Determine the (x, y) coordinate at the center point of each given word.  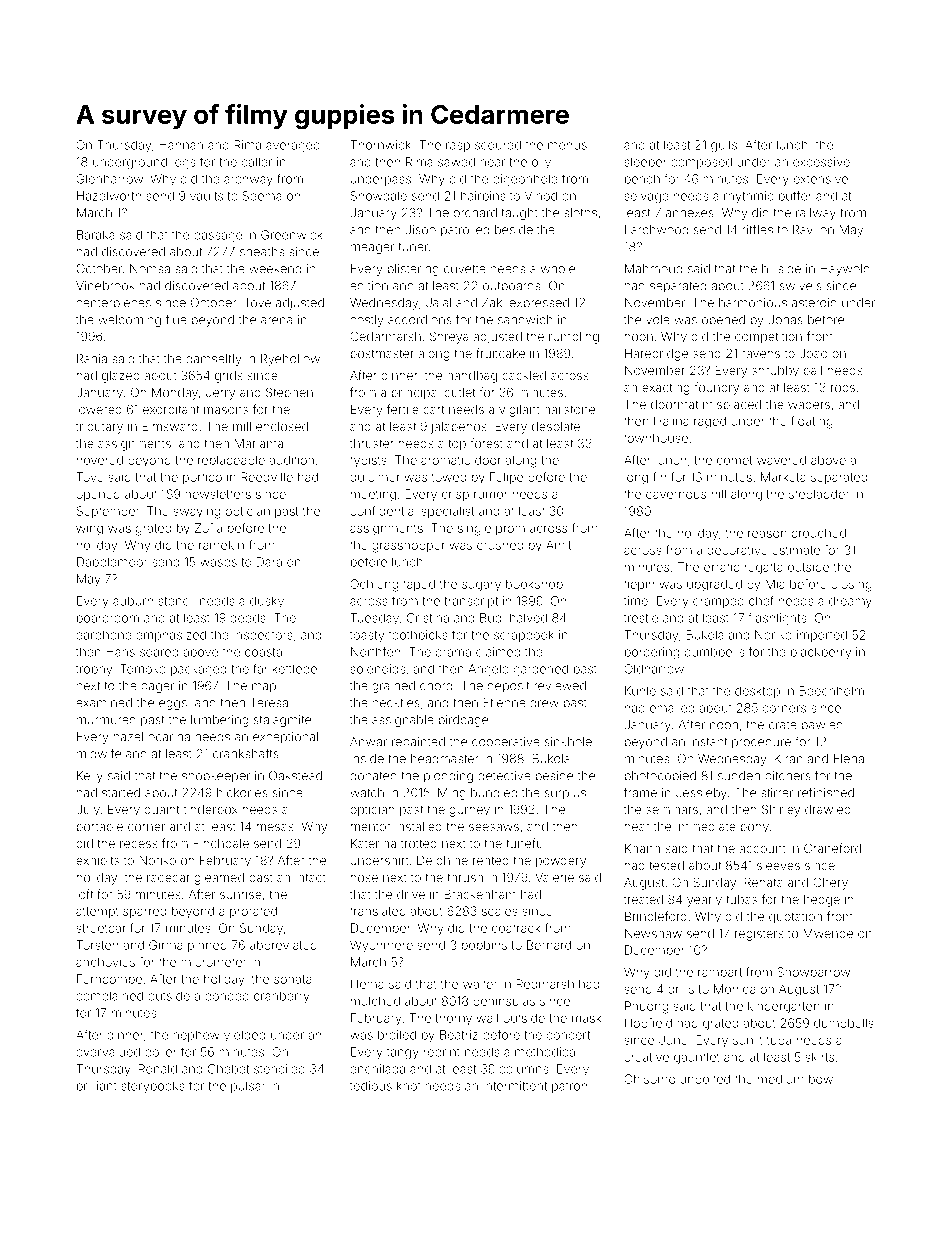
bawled (822, 725)
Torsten (97, 945)
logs (184, 163)
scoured (498, 145)
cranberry (281, 997)
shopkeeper (216, 777)
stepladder (819, 495)
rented (491, 860)
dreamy (850, 602)
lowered (99, 409)
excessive (821, 162)
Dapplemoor (112, 563)
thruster (372, 443)
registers (759, 935)
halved (528, 618)
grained (393, 687)
